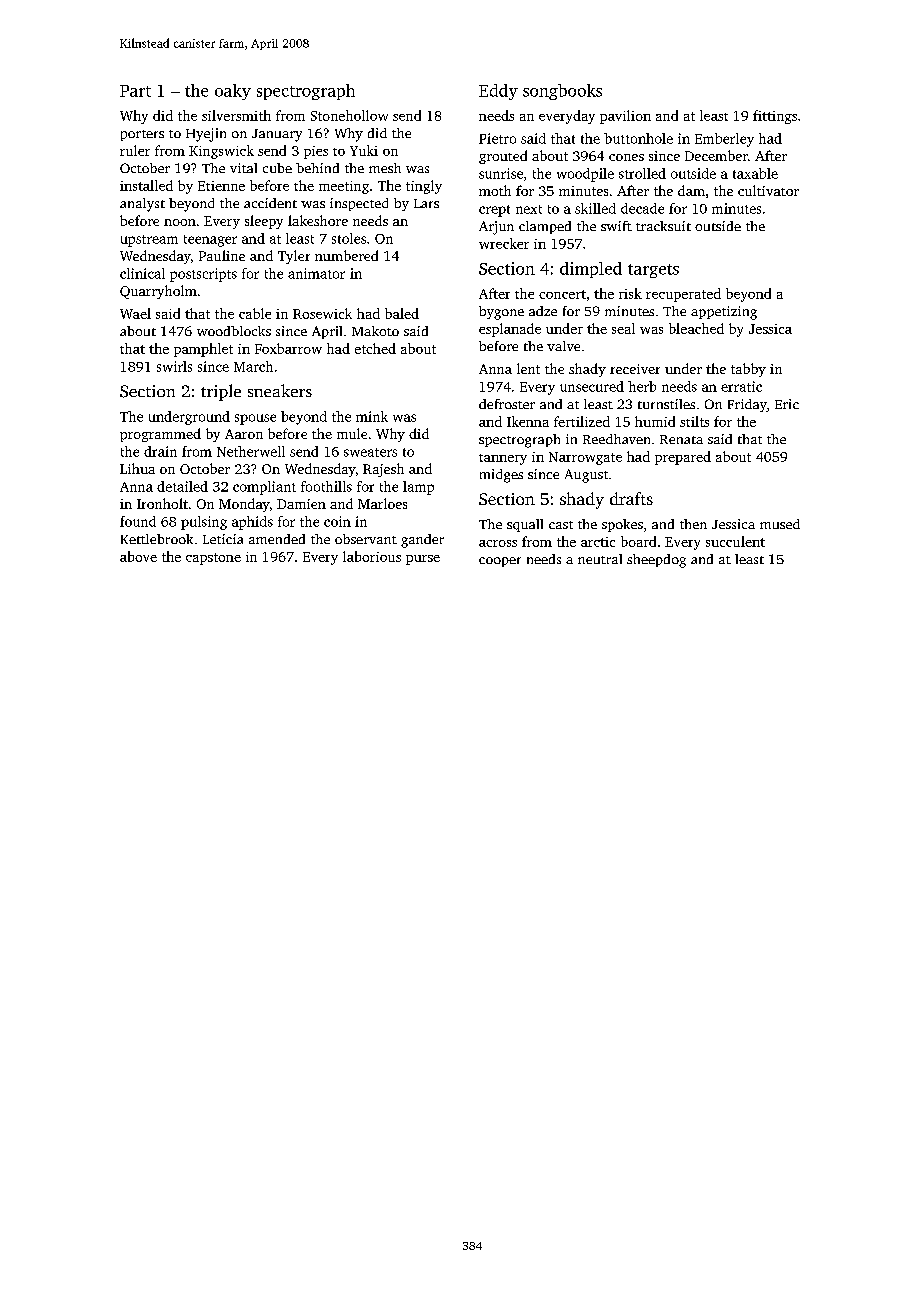 This page has width=924, height=1308. Describe the element at coordinates (496, 228) in the page. I see `Arjun` at that location.
